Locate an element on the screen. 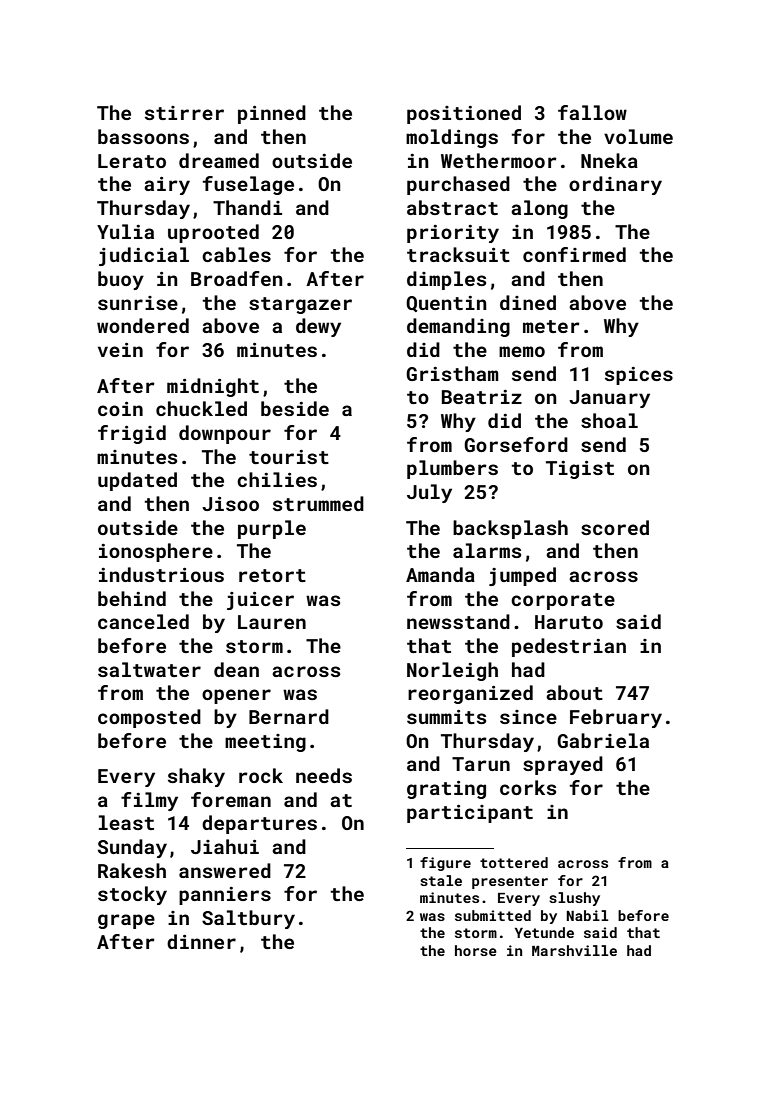 The height and width of the screenshot is (1100, 775). grape is located at coordinates (126, 921).
